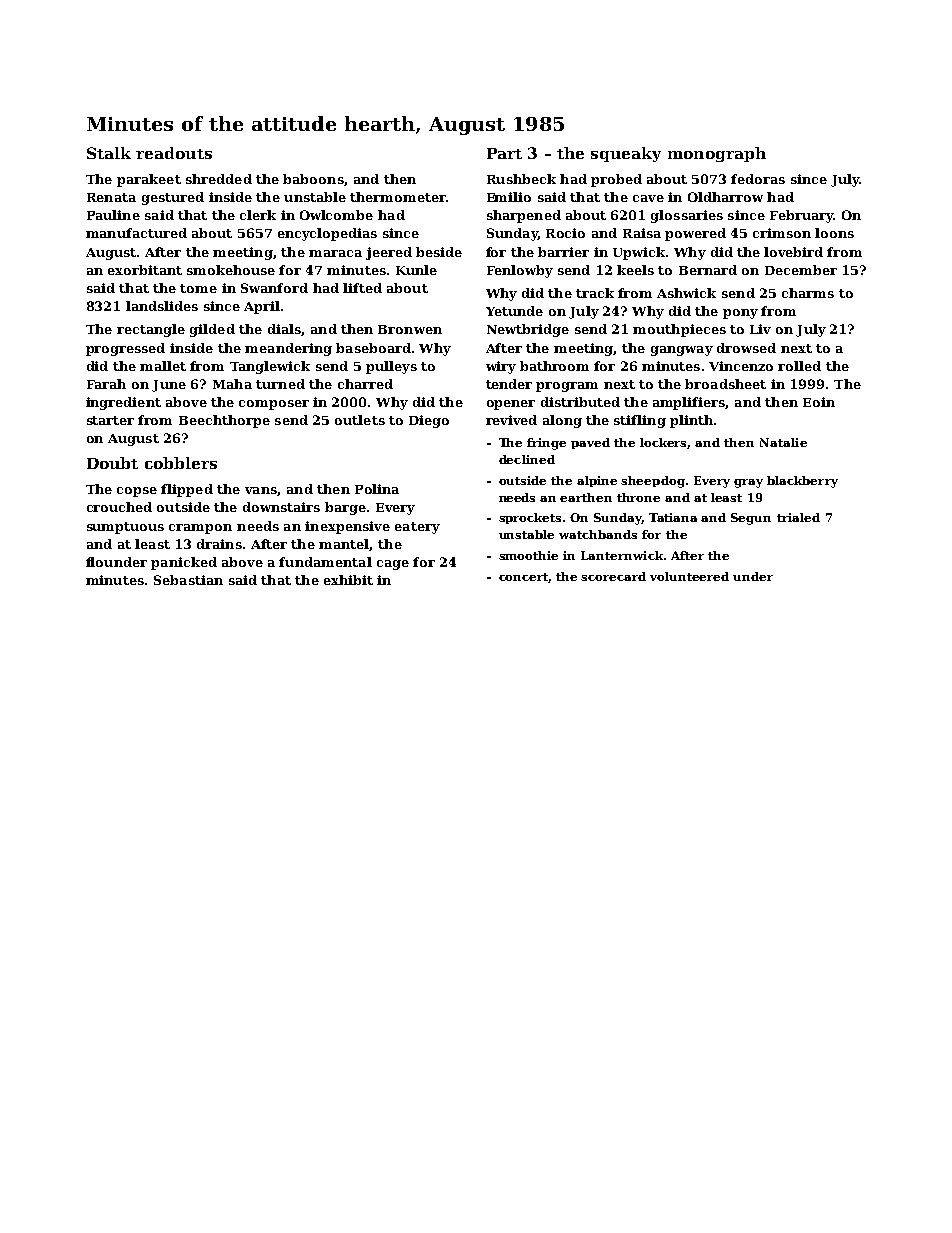  Describe the element at coordinates (717, 154) in the screenshot. I see `monograph` at that location.
